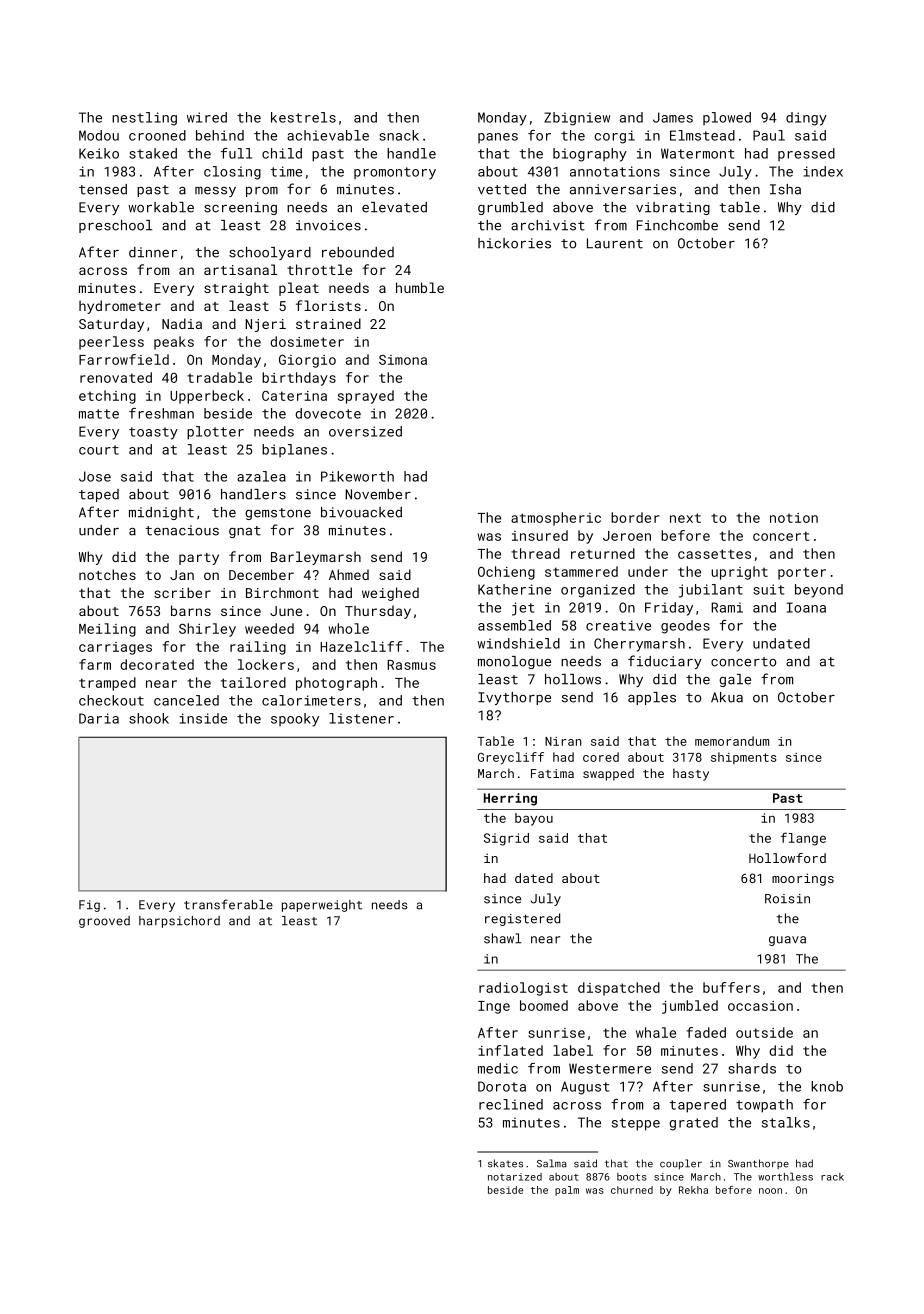  What do you see at coordinates (673, 117) in the document?
I see `James` at bounding box center [673, 117].
